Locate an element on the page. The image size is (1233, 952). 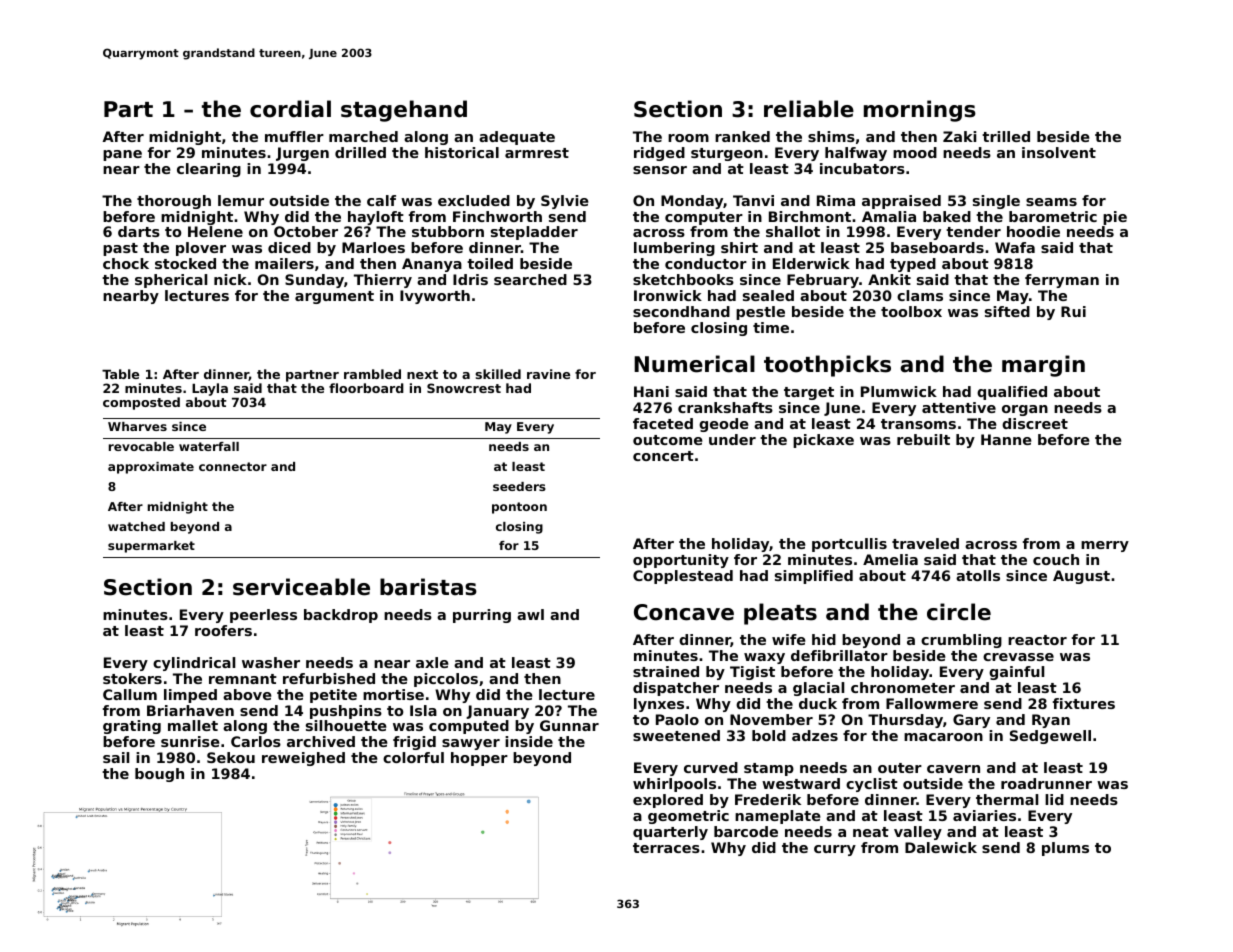
cordial is located at coordinates (290, 109).
